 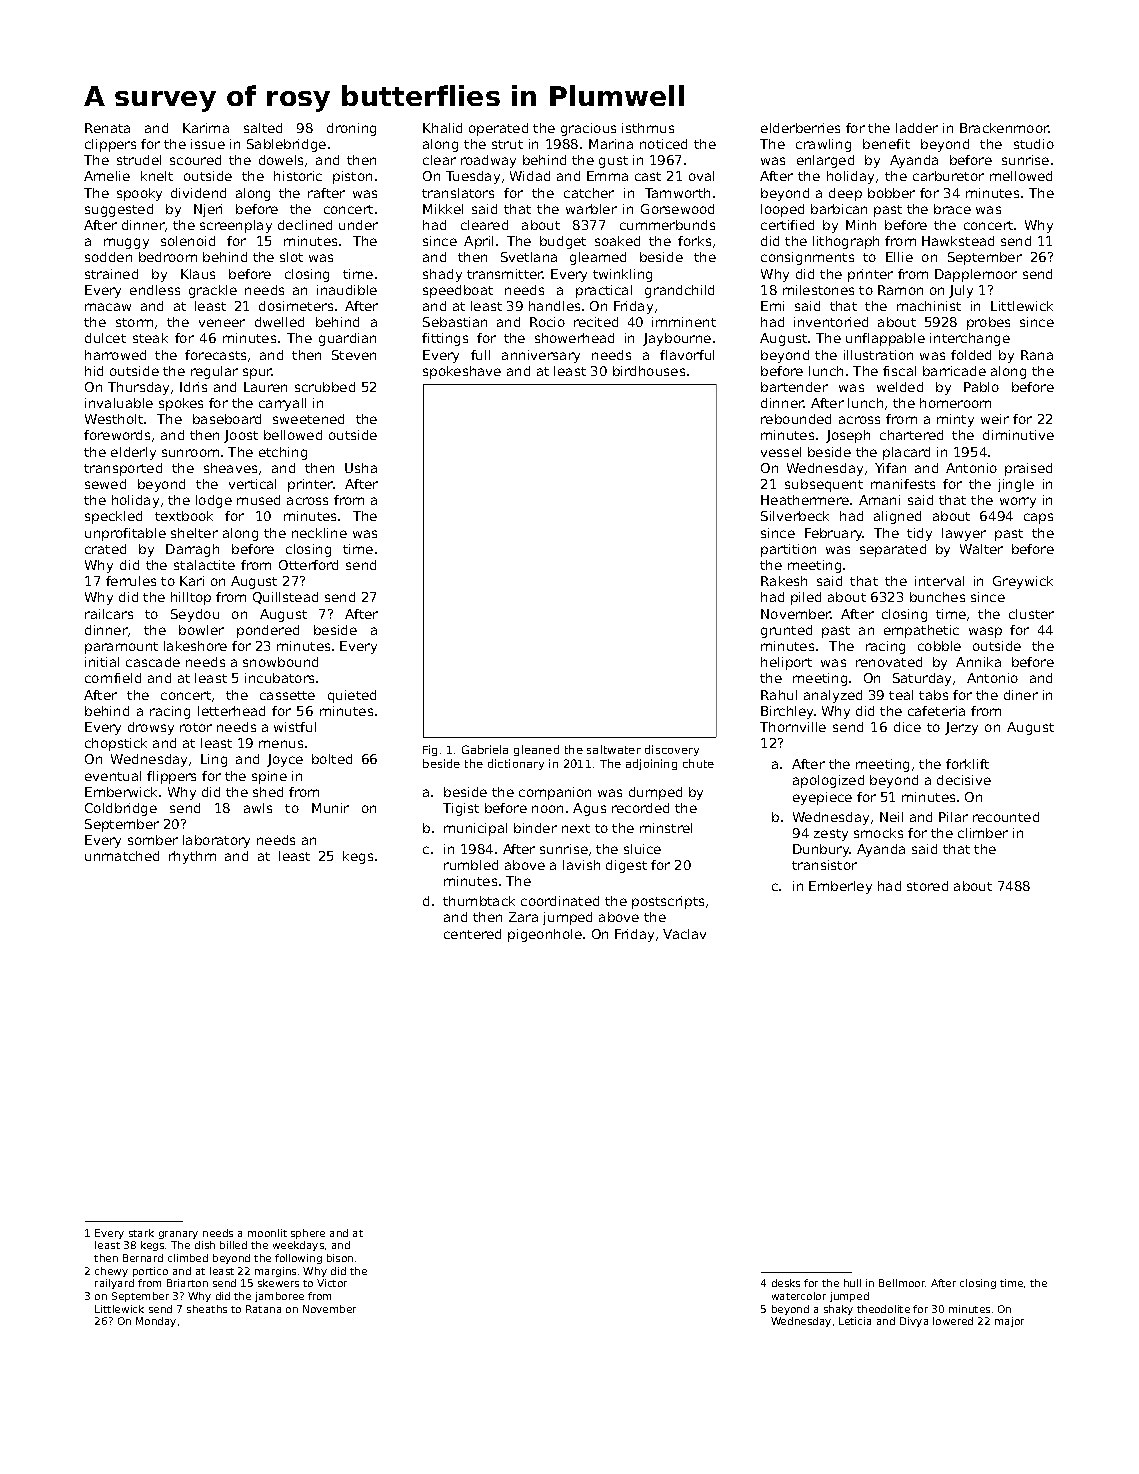 I want to click on hilltop, so click(x=191, y=598).
